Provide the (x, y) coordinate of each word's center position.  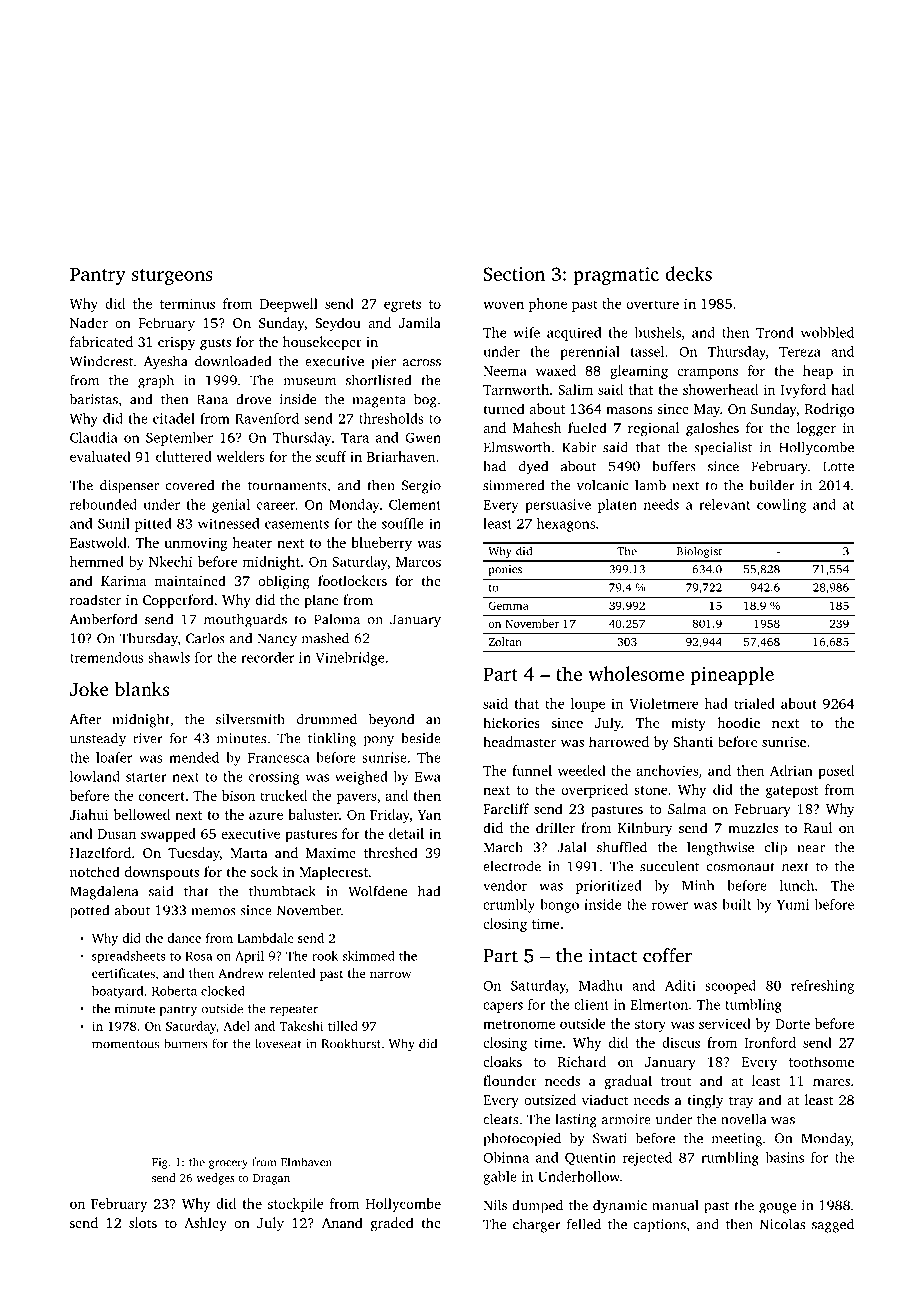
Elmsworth (517, 447)
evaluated (100, 456)
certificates (123, 973)
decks (688, 273)
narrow (390, 974)
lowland (95, 776)
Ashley (205, 1224)
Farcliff (506, 808)
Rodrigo (829, 410)
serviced (725, 1023)
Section (514, 274)
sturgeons (172, 277)
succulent (670, 866)
